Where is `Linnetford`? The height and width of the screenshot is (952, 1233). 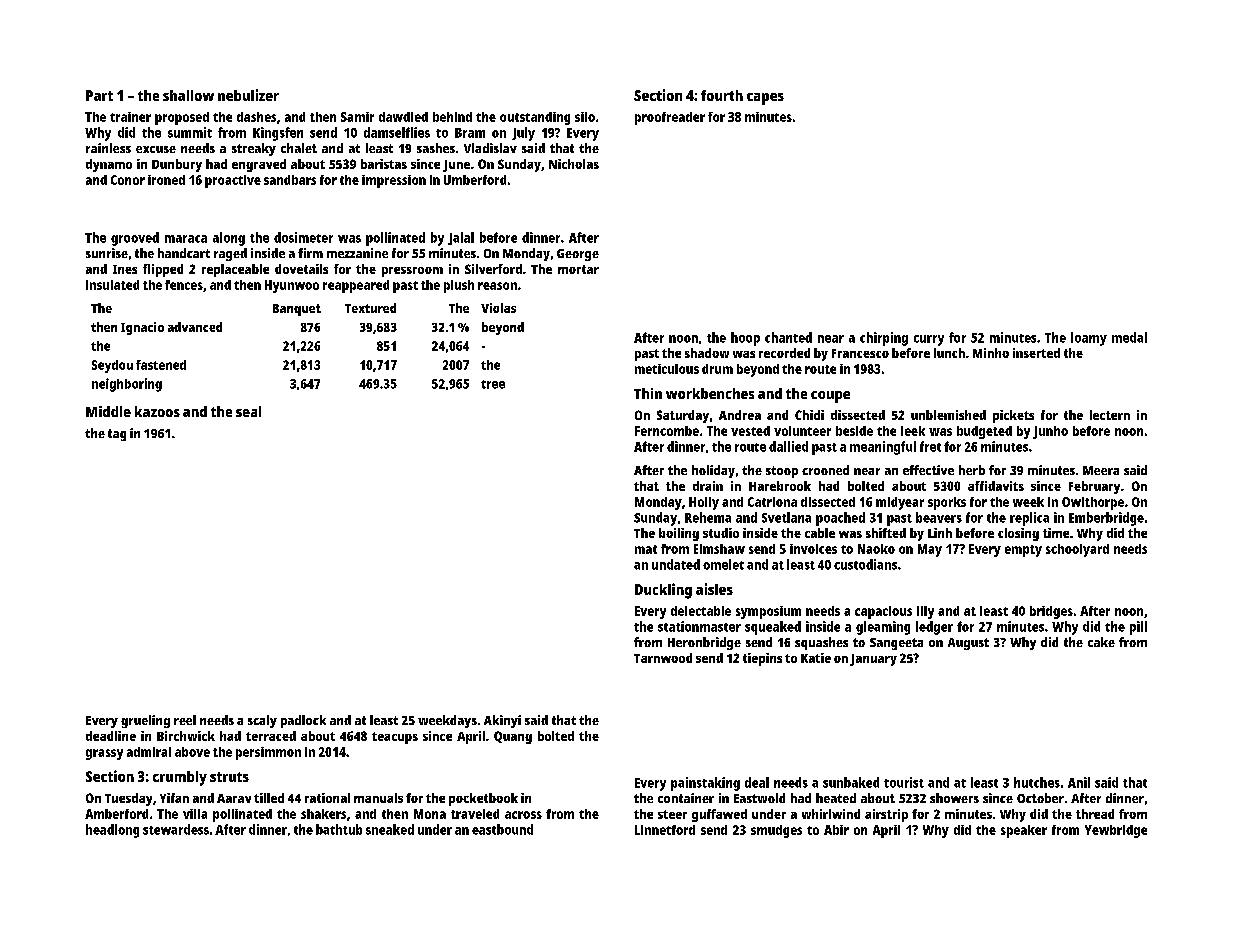 Linnetford is located at coordinates (665, 830).
